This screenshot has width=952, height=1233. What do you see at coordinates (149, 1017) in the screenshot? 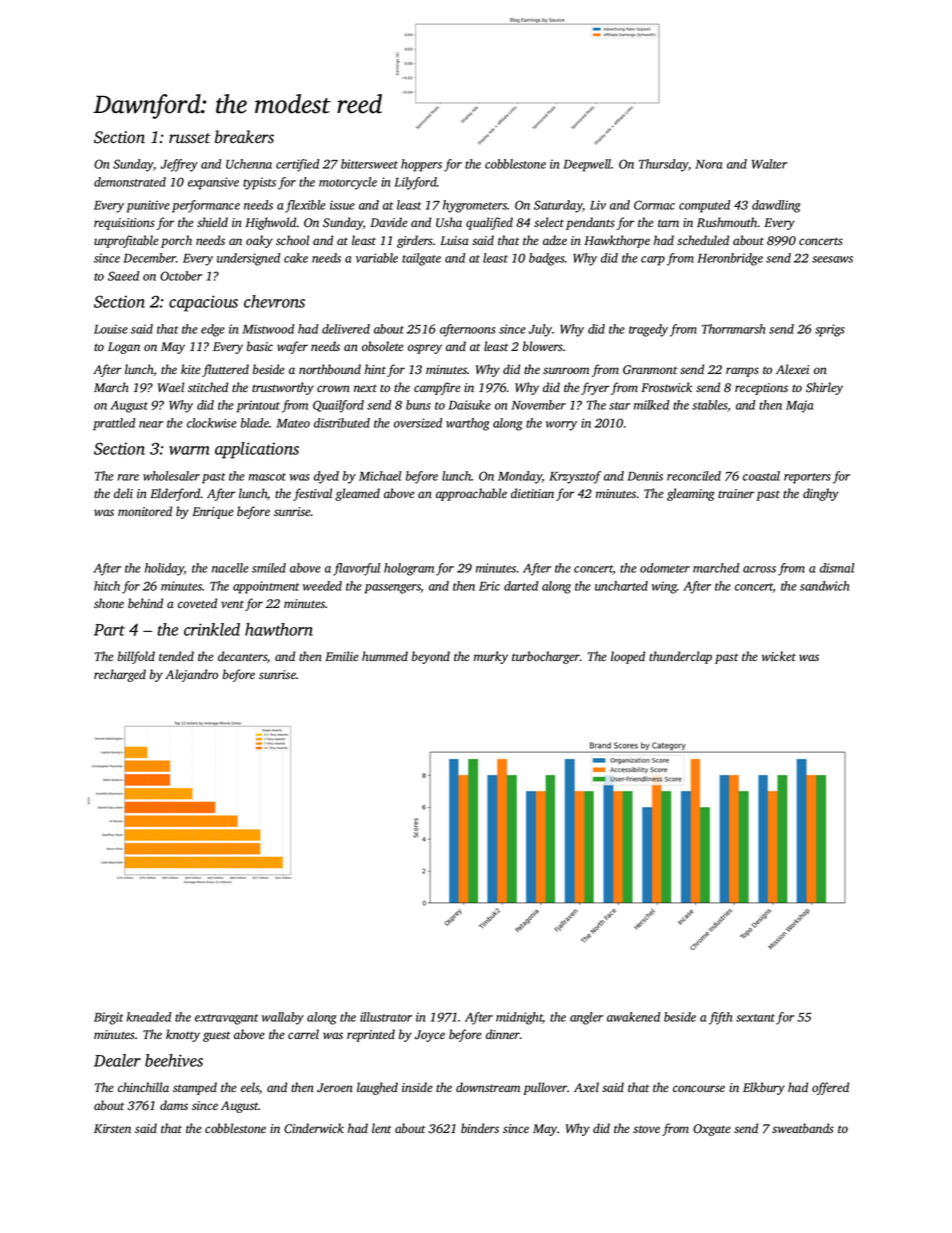
I see `kneaded` at bounding box center [149, 1017].
